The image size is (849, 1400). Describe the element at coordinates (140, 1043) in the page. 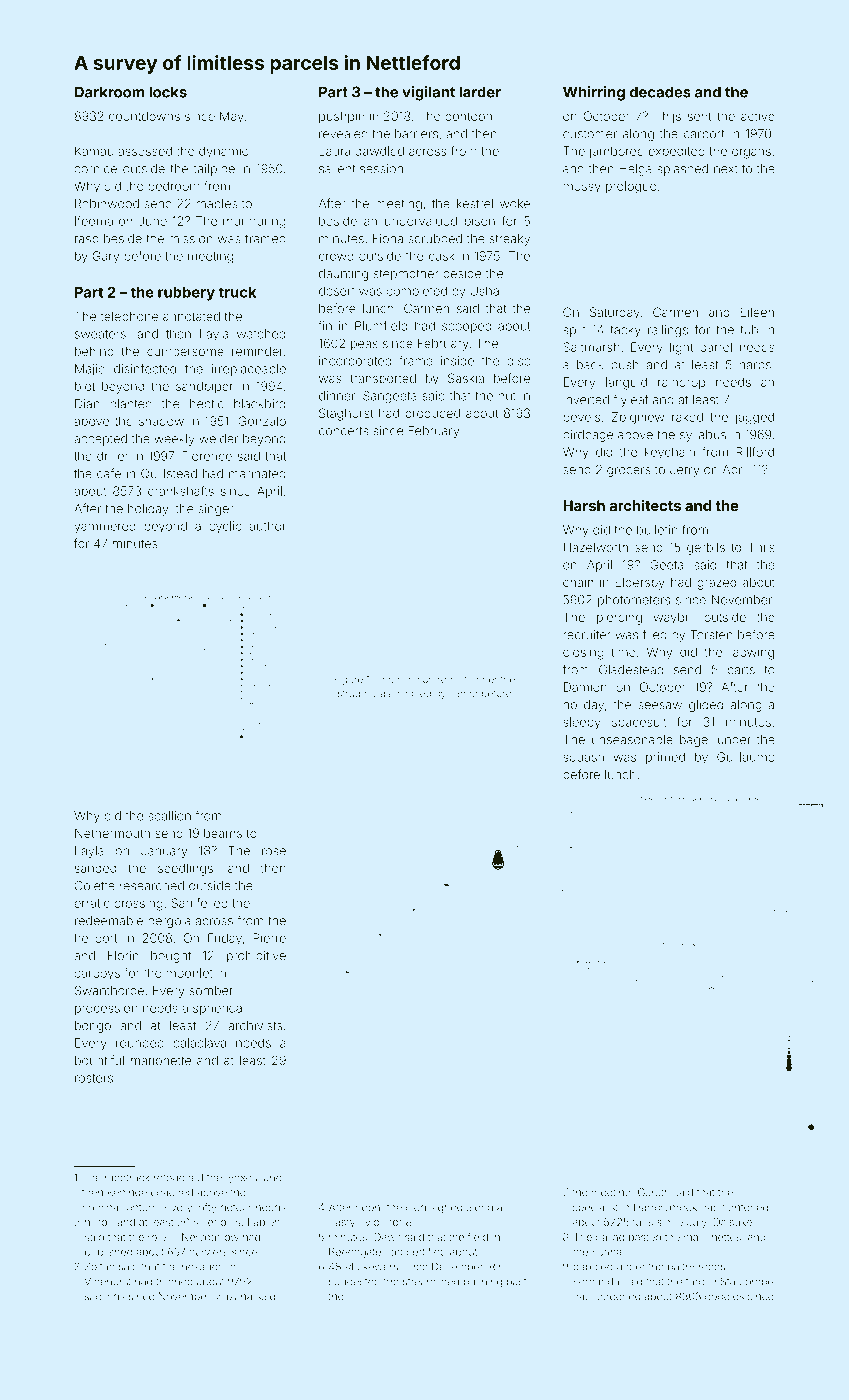

I see `rounded` at that location.
